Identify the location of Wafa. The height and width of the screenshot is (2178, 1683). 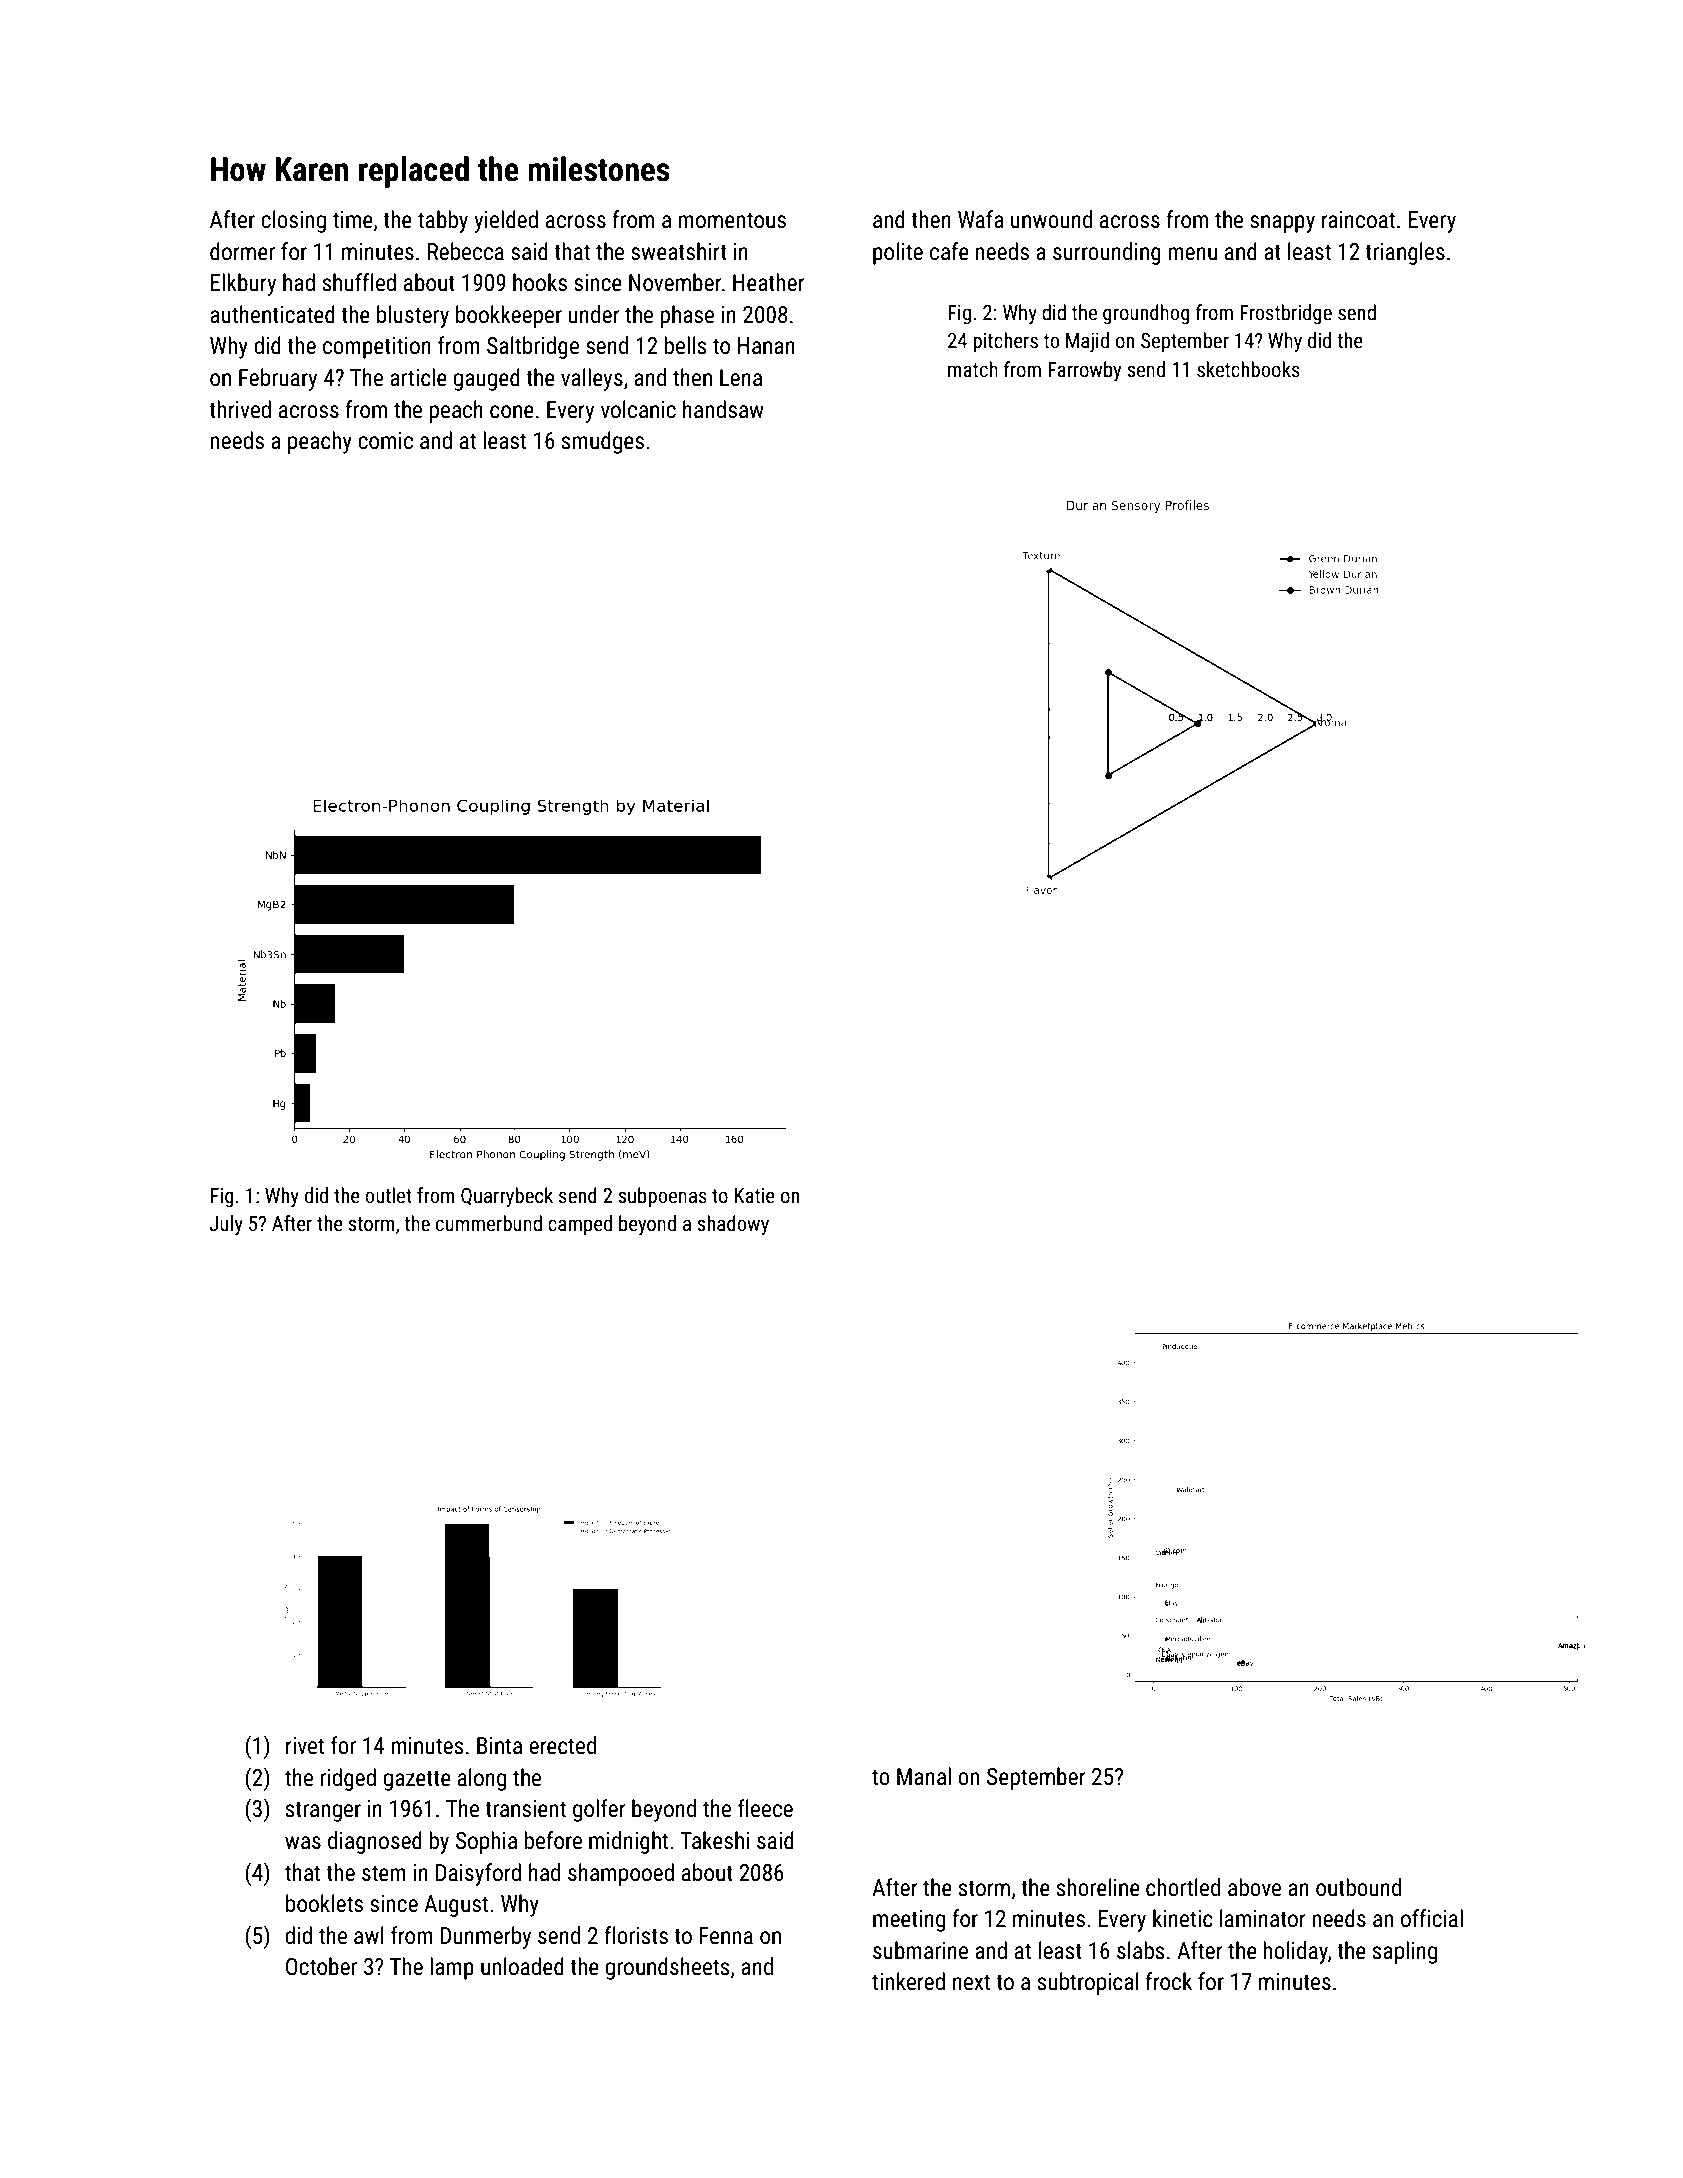
(981, 219).
